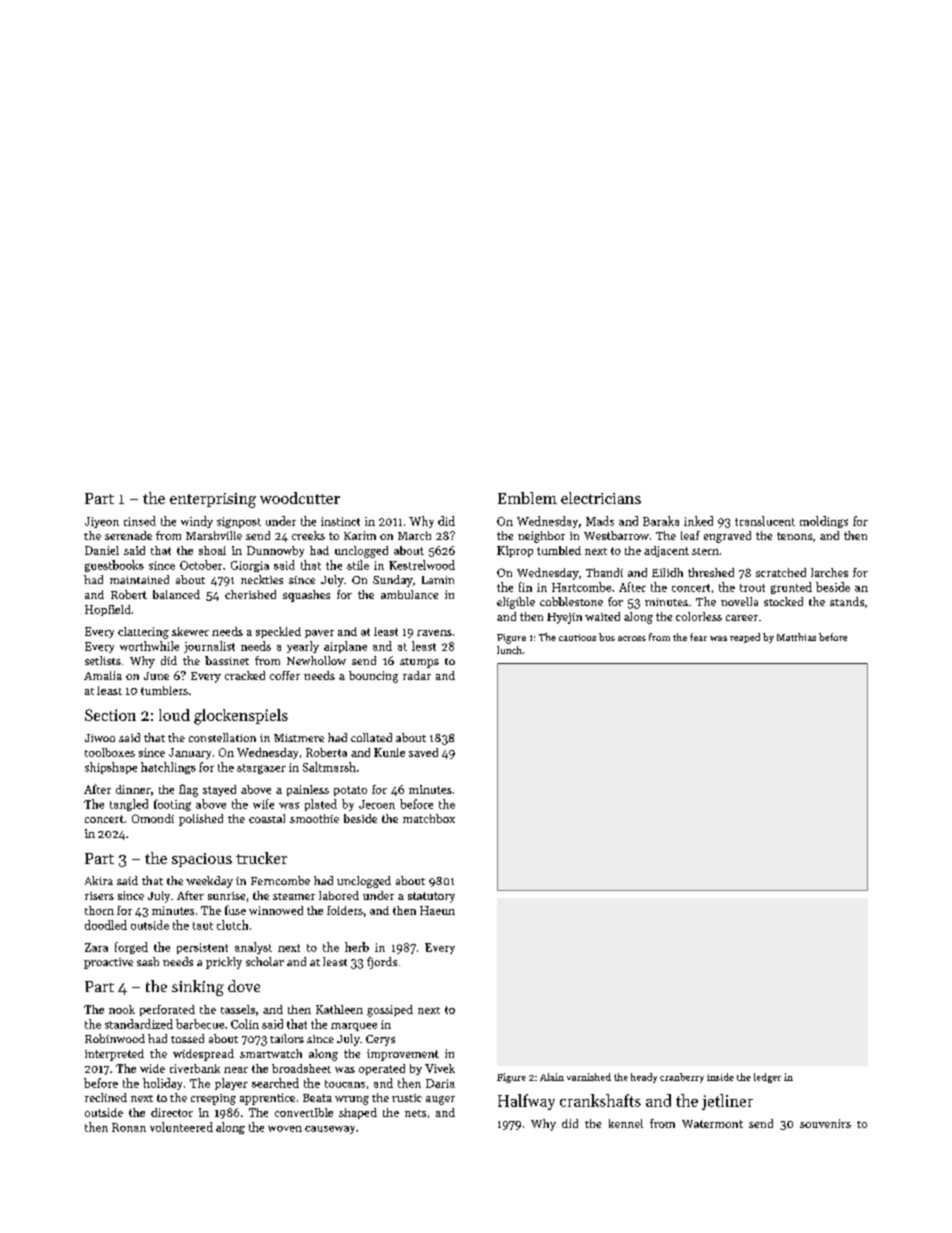  Describe the element at coordinates (431, 897) in the document. I see `statutory` at that location.
